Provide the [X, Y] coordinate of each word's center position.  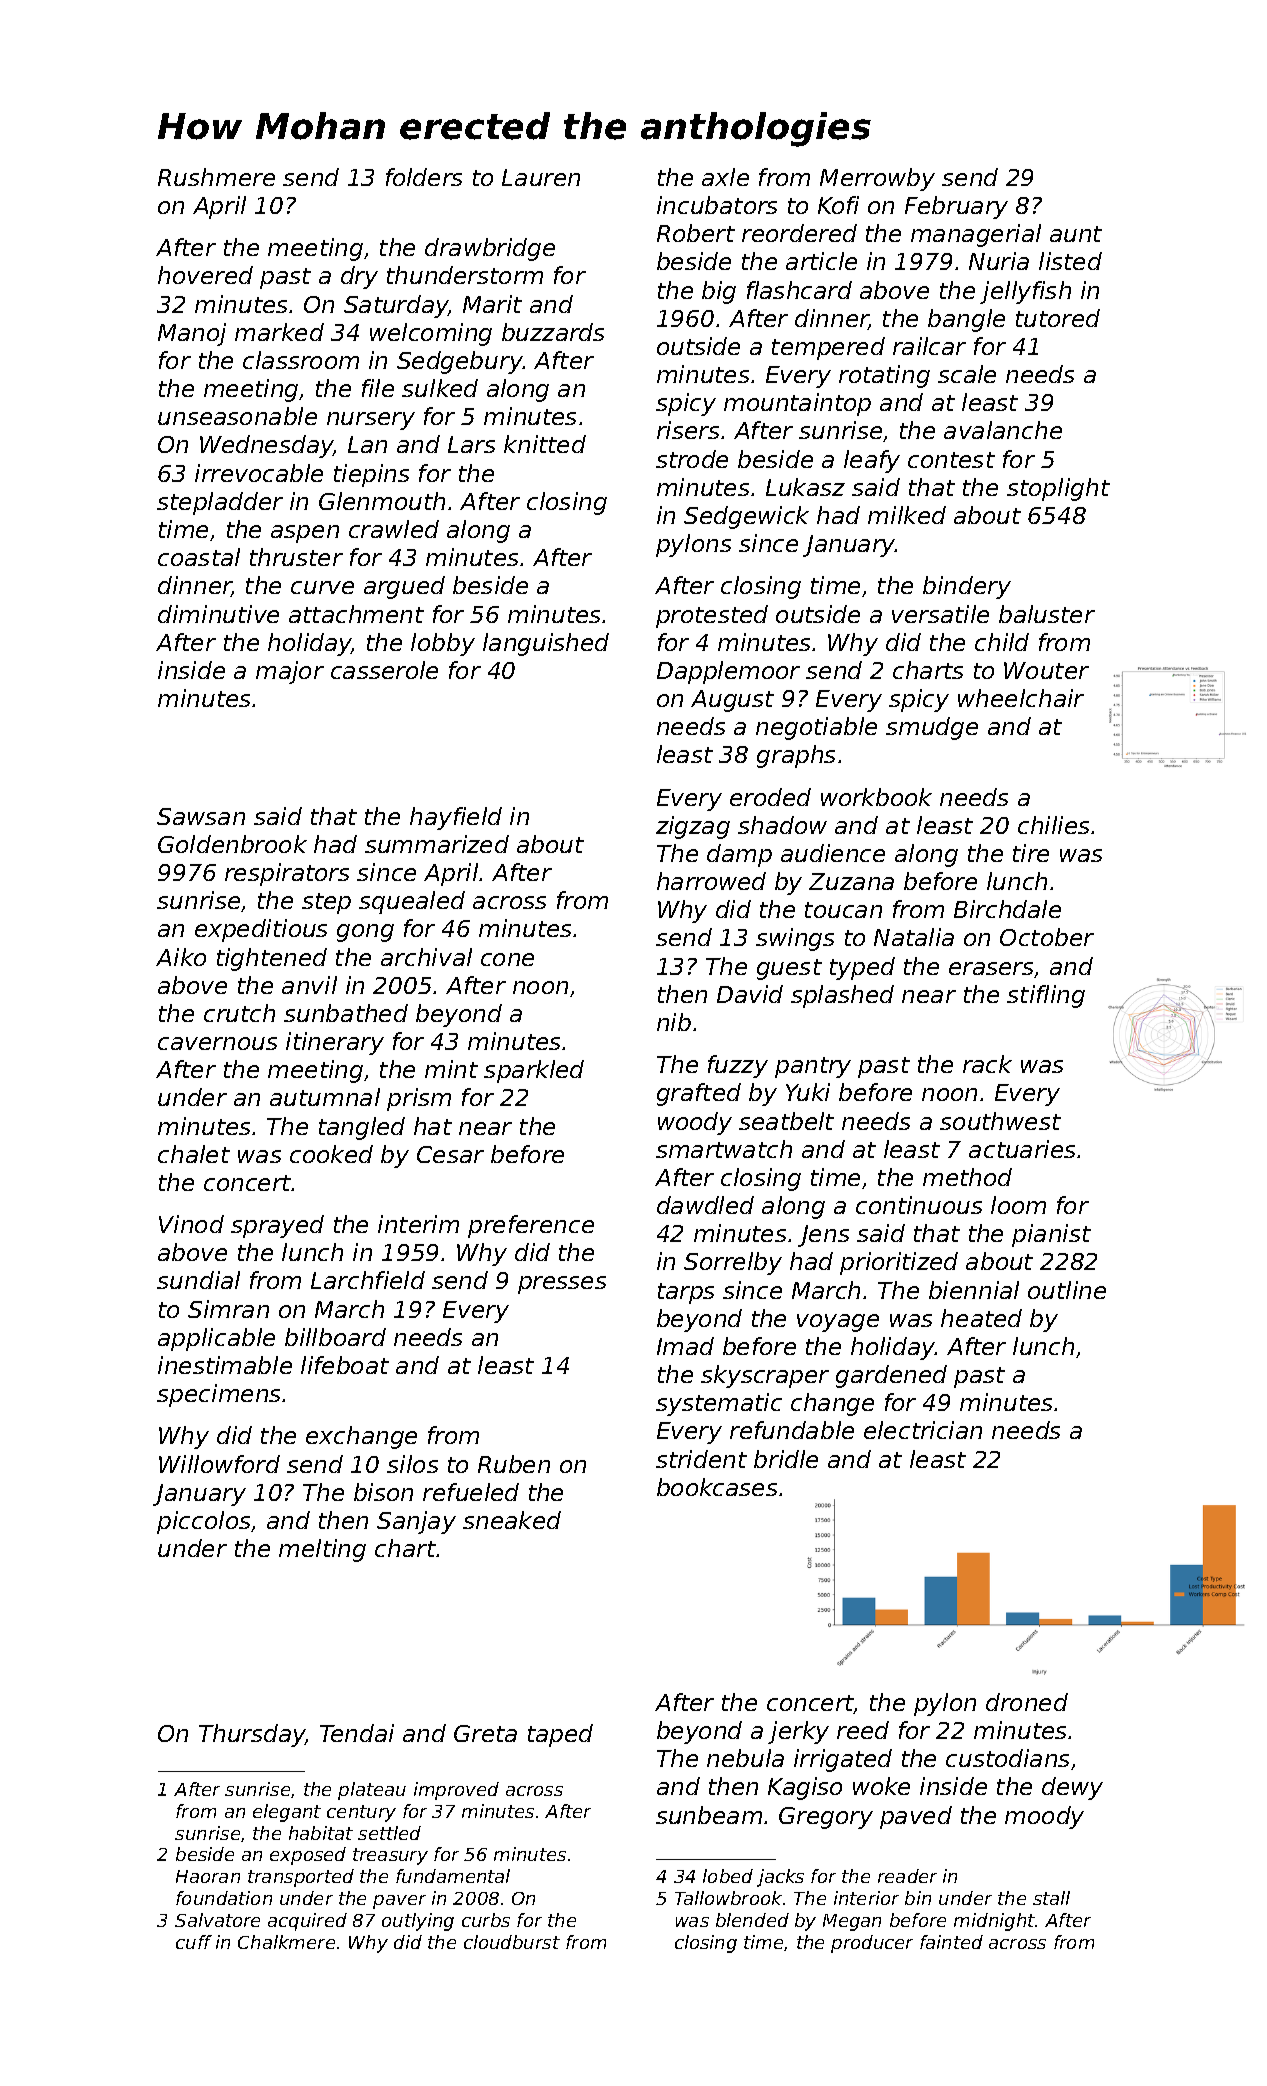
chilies [1053, 825]
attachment [356, 614]
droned [1027, 1702]
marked [279, 332]
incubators [717, 205]
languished [546, 644]
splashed [842, 996]
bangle [966, 320]
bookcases [717, 1487]
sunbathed [346, 1013]
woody [695, 1123]
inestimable [225, 1365]
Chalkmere [286, 1942]
